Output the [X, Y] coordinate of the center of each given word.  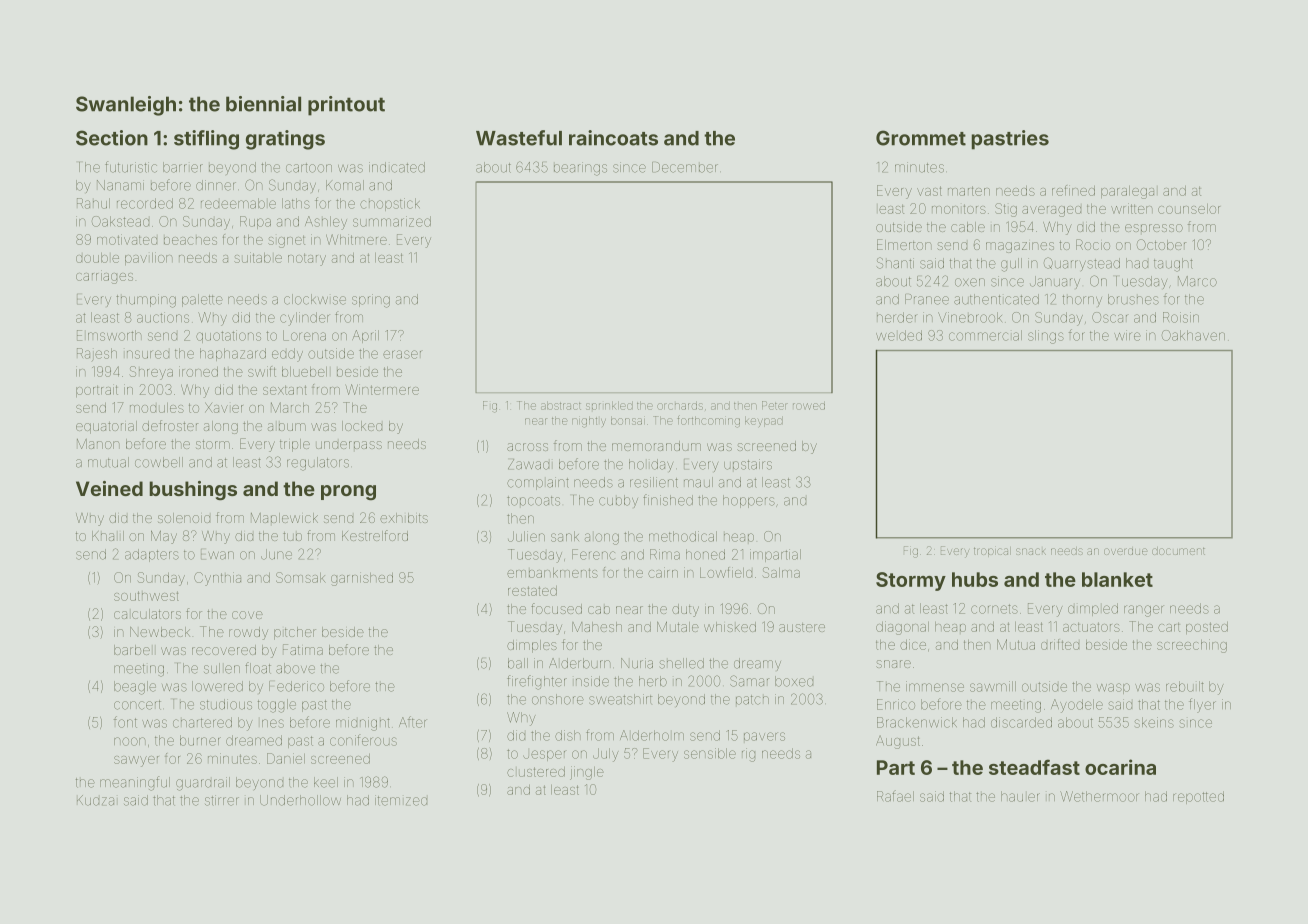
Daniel [286, 758]
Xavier [224, 407]
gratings [285, 140]
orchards [680, 405]
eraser [403, 354]
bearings [580, 169]
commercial [985, 335]
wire [1127, 335]
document [1178, 551]
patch [752, 700]
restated [532, 591]
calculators [147, 614]
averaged [1051, 211]
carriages [104, 277]
